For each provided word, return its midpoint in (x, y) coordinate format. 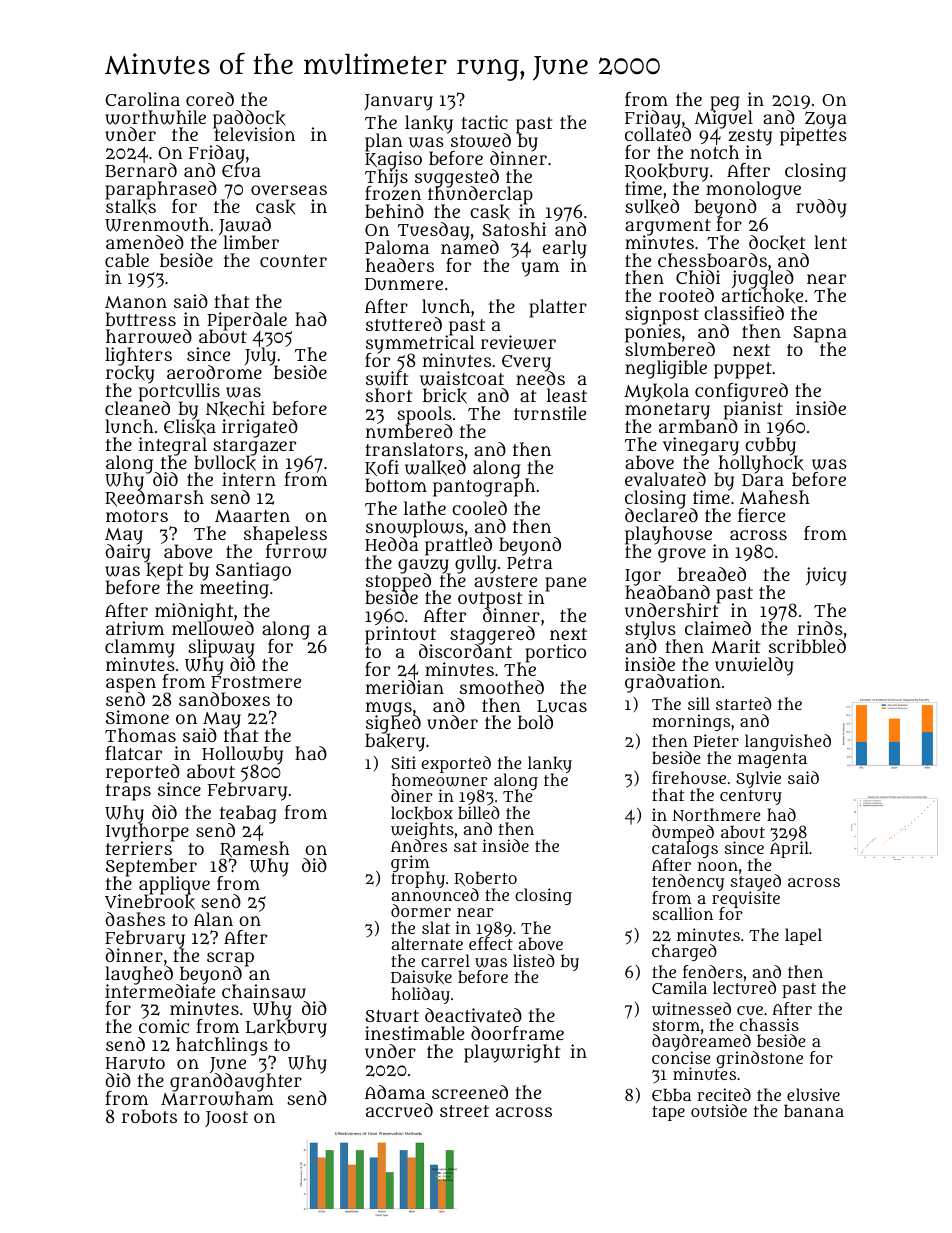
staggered (492, 635)
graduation (673, 683)
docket (777, 243)
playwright (512, 1053)
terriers (140, 848)
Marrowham (217, 1099)
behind (394, 211)
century (751, 797)
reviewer (518, 342)
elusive (813, 1094)
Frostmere (256, 682)
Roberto (486, 878)
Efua (241, 170)
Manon (136, 302)
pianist (753, 411)
